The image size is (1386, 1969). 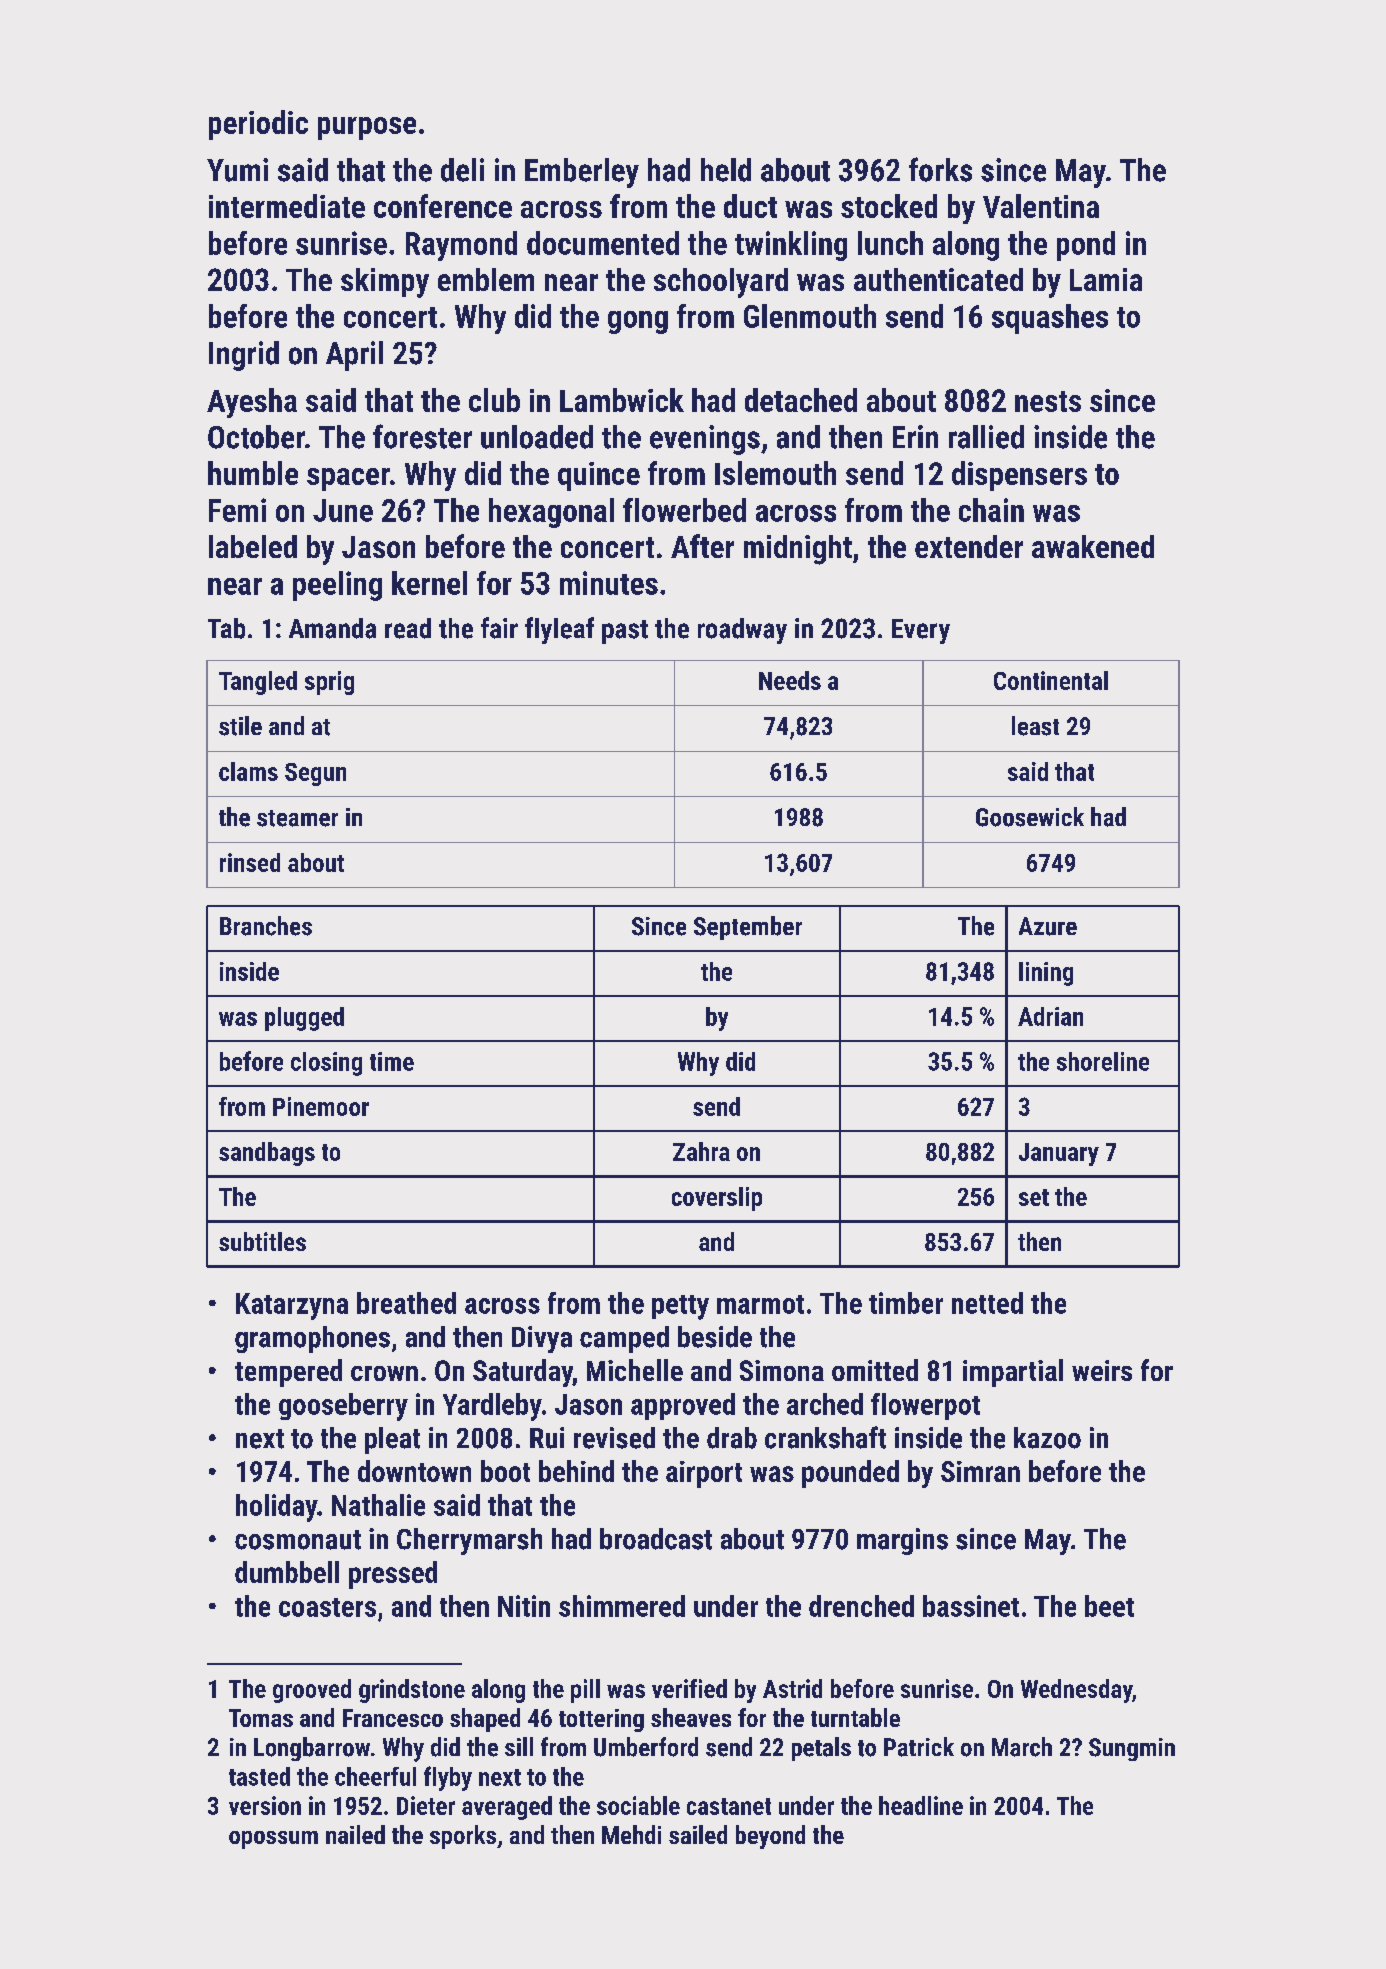 What do you see at coordinates (250, 862) in the screenshot?
I see `rinsed` at bounding box center [250, 862].
